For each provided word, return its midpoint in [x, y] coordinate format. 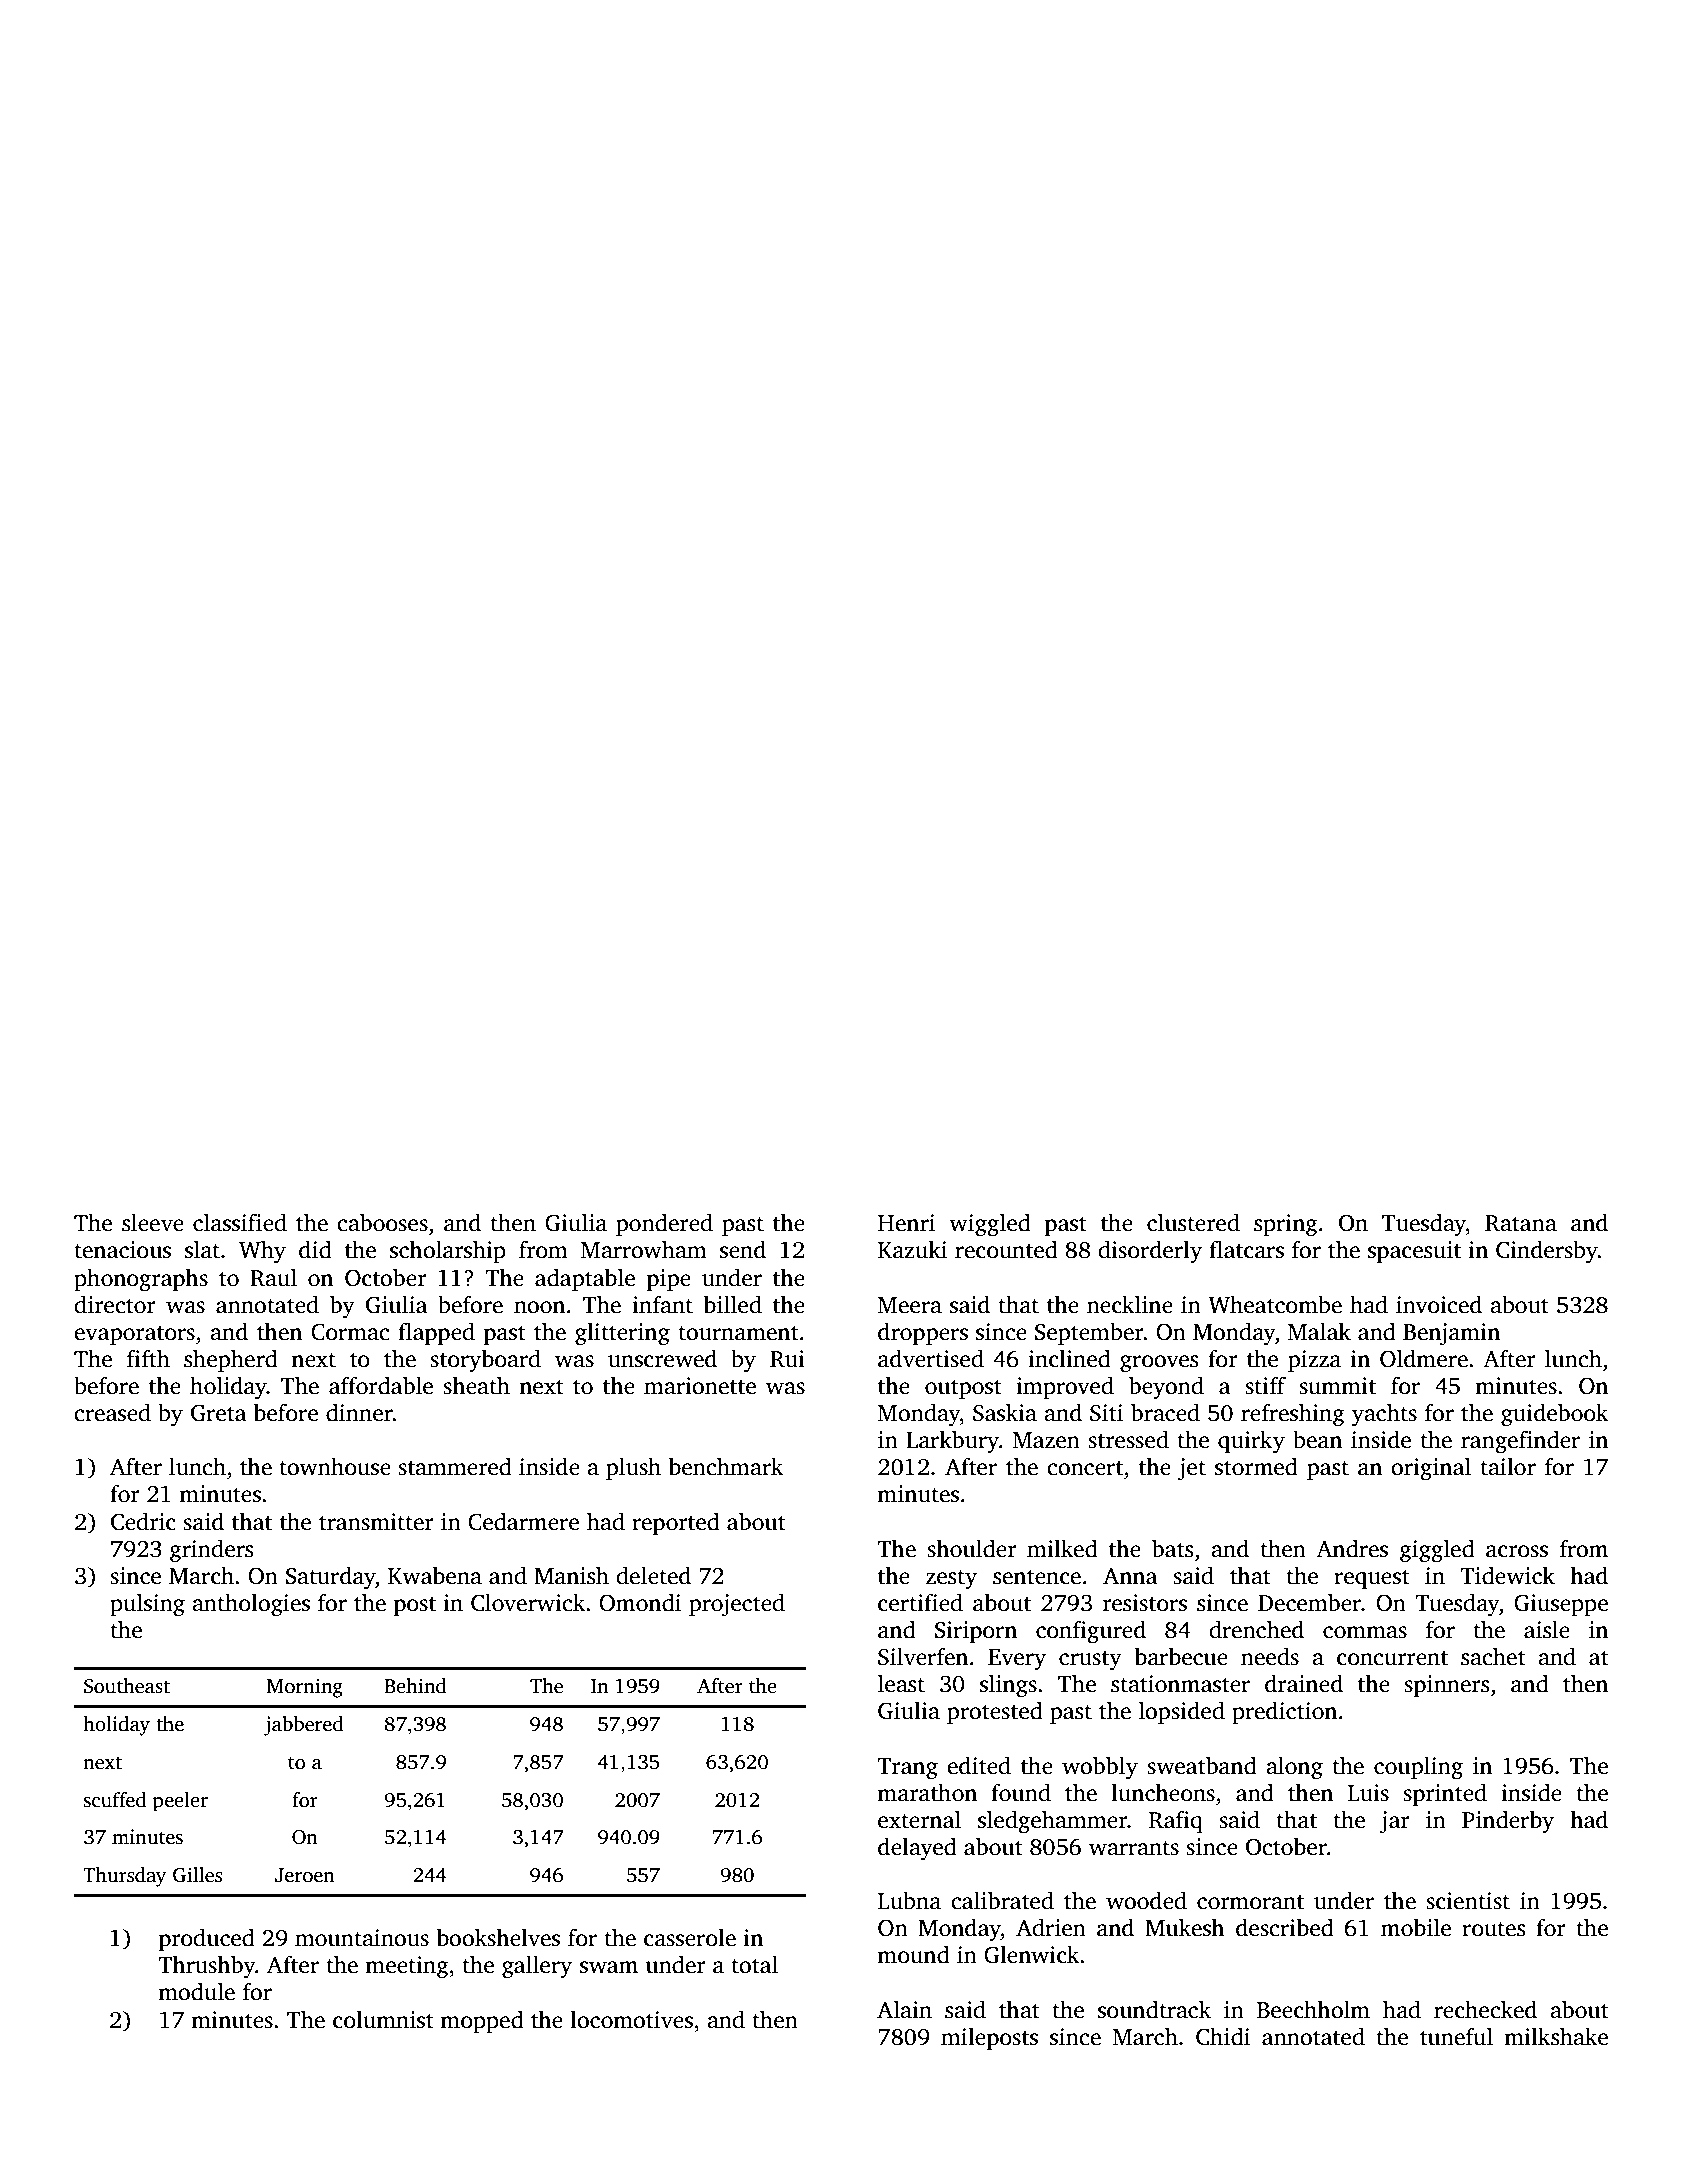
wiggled [990, 1225]
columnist [383, 2019]
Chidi [1223, 2036]
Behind [415, 1686]
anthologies [251, 1605]
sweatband [1202, 1765]
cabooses [382, 1222]
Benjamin [1451, 1334]
